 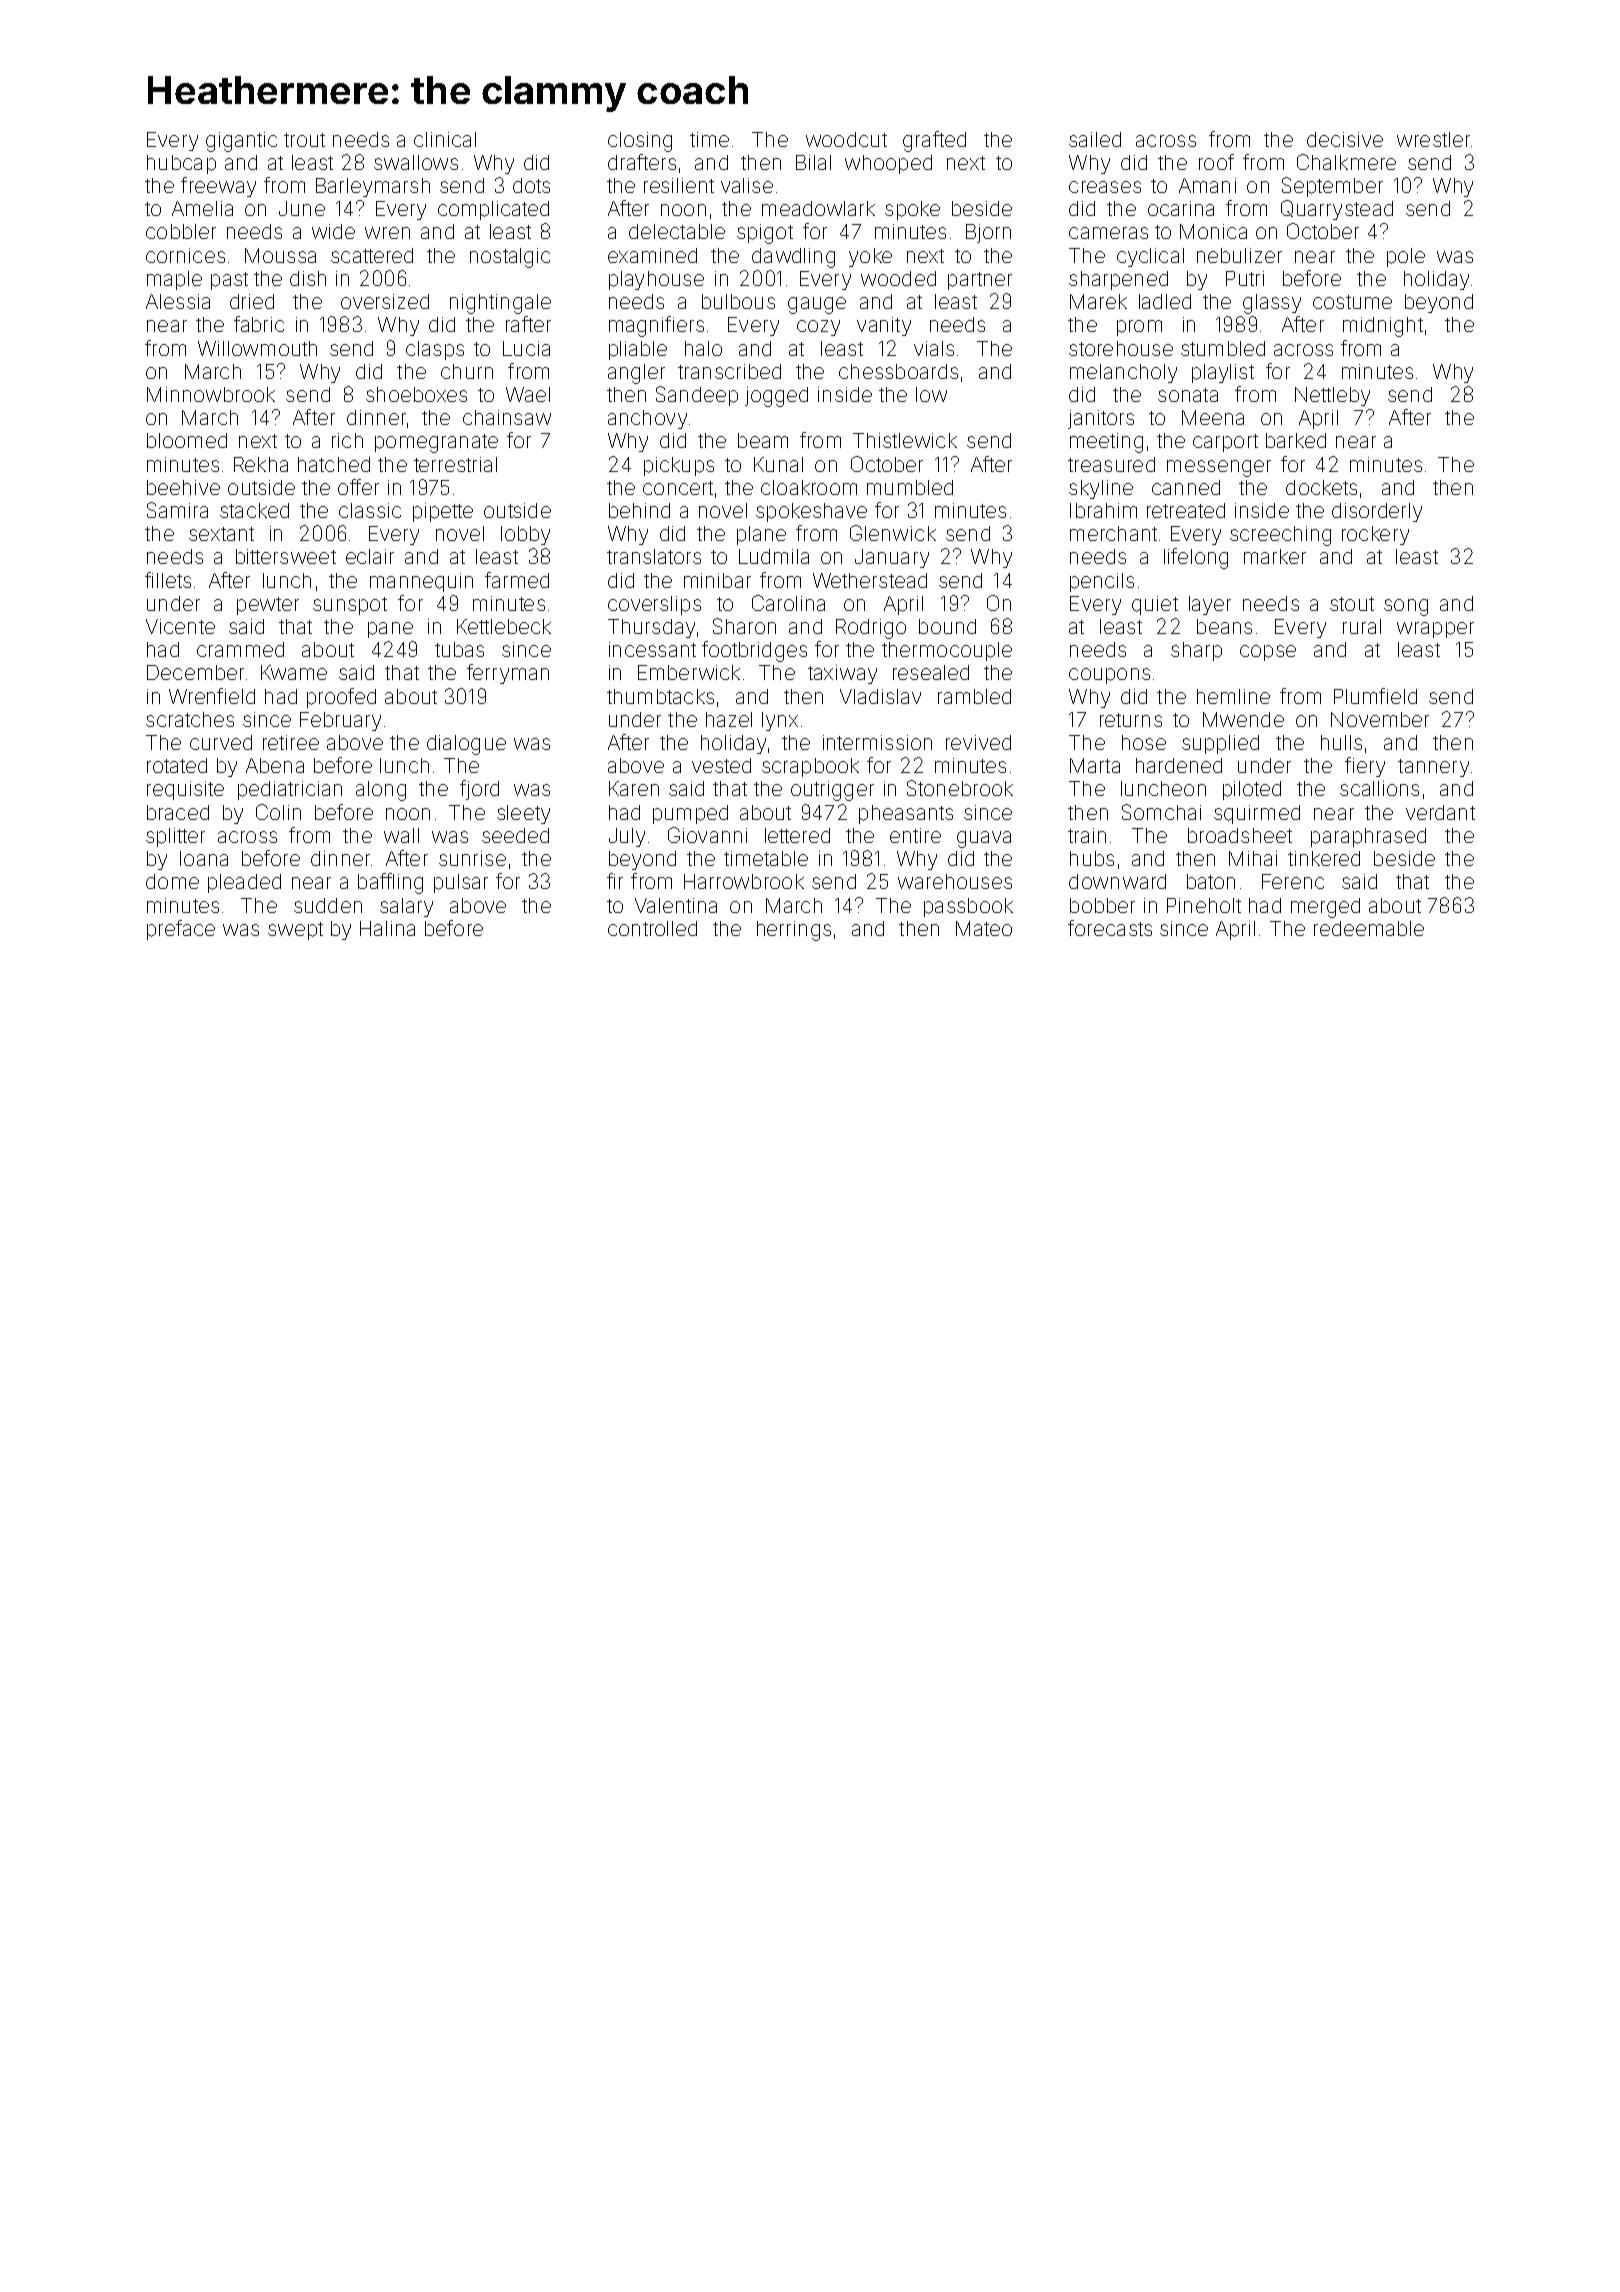 What do you see at coordinates (871, 629) in the screenshot?
I see `Rodrigo` at bounding box center [871, 629].
